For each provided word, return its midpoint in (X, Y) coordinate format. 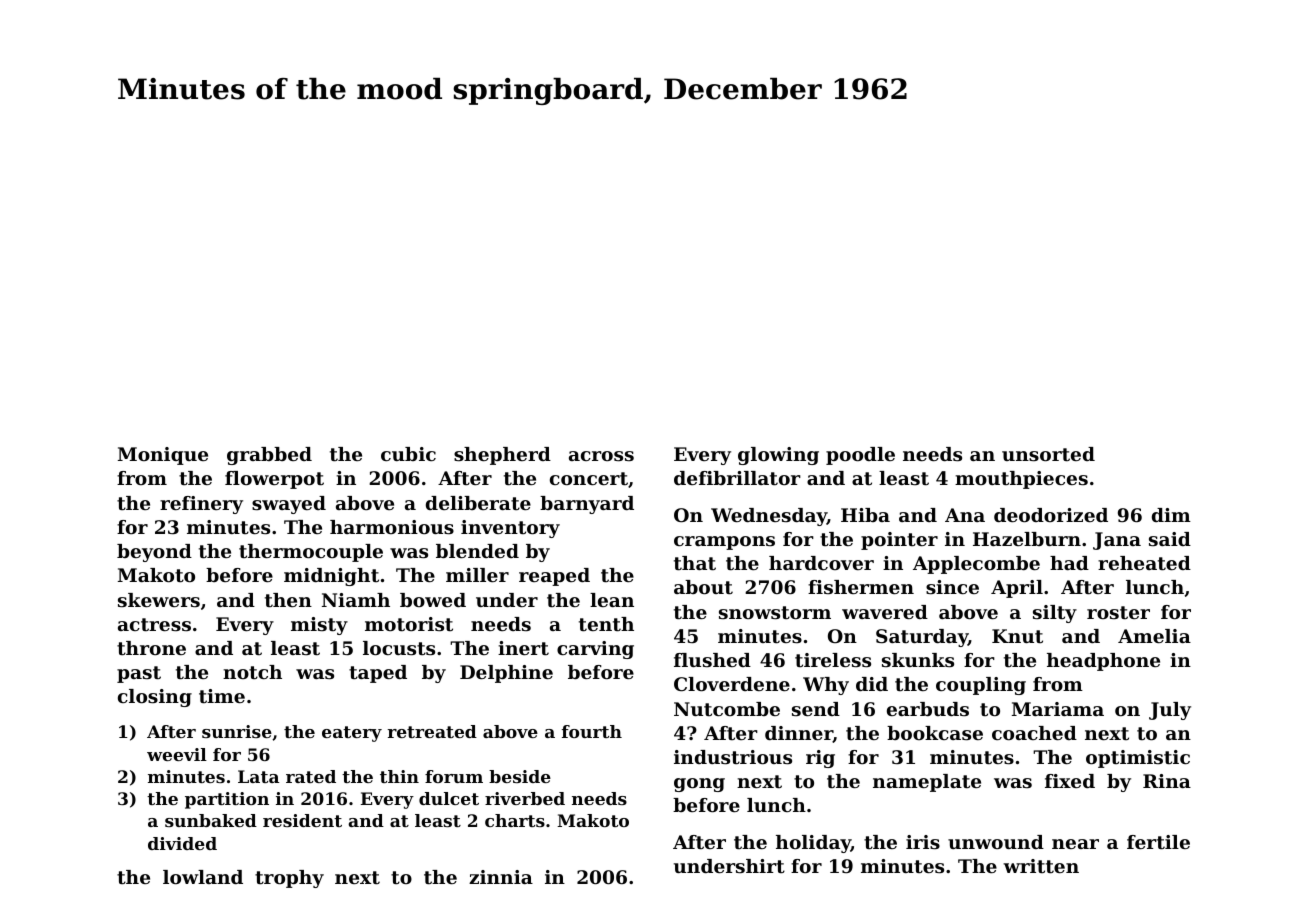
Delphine (506, 674)
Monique (163, 456)
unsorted (1048, 454)
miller (477, 575)
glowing (778, 456)
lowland (203, 877)
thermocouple (311, 553)
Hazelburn (1027, 539)
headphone (1103, 662)
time (222, 696)
